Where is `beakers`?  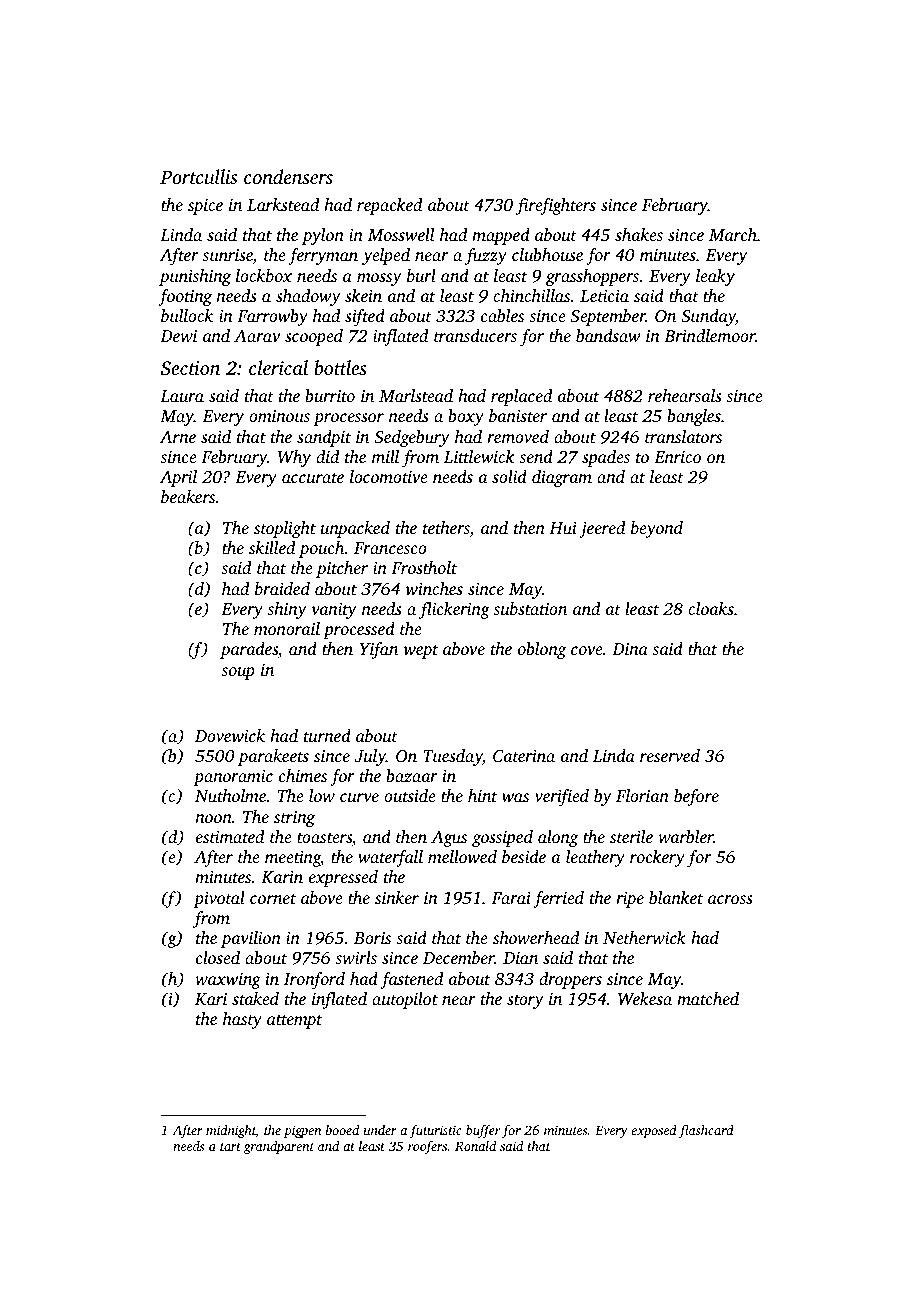
beakers is located at coordinates (188, 496).
